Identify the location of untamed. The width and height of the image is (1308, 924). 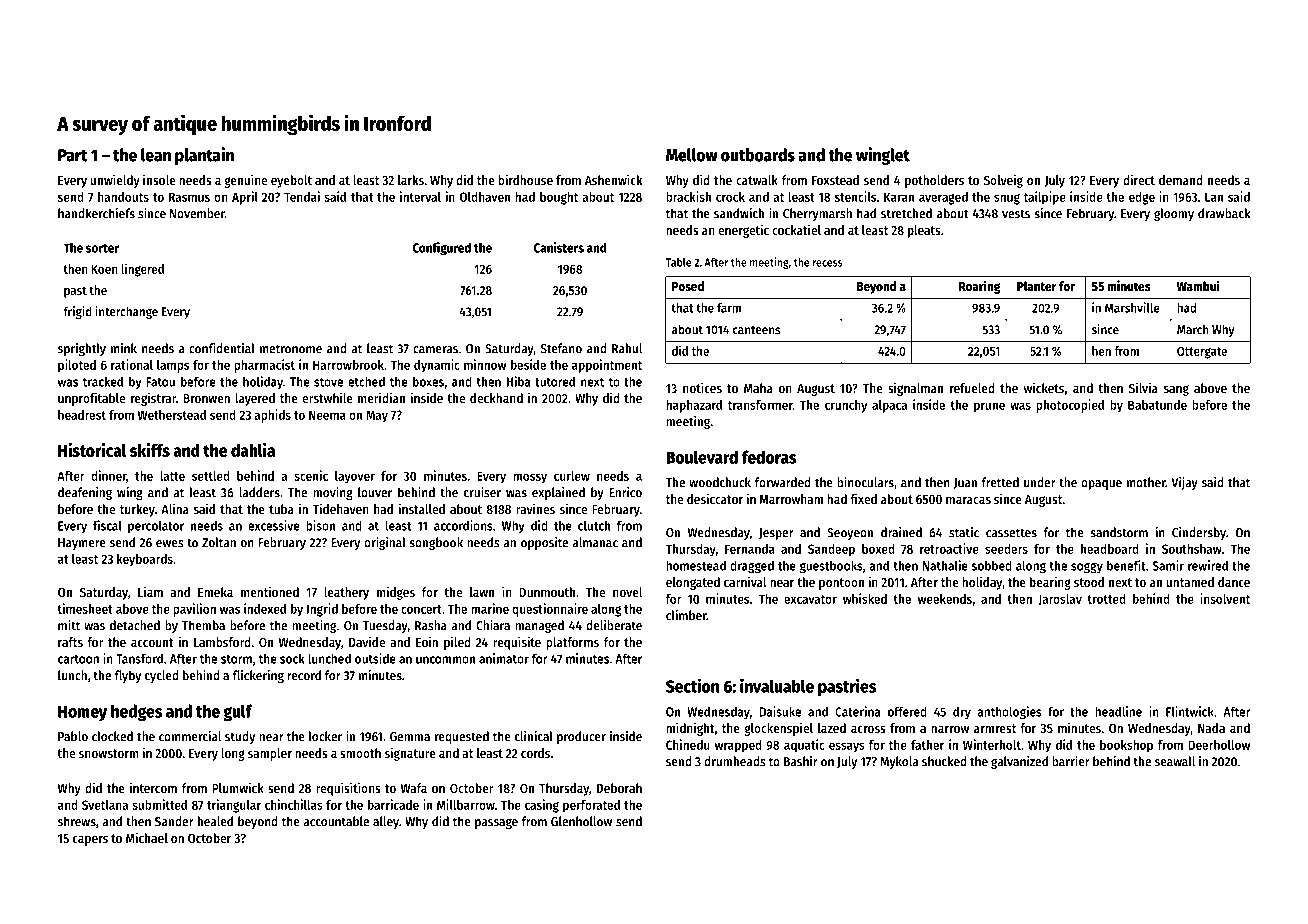
(1190, 582).
